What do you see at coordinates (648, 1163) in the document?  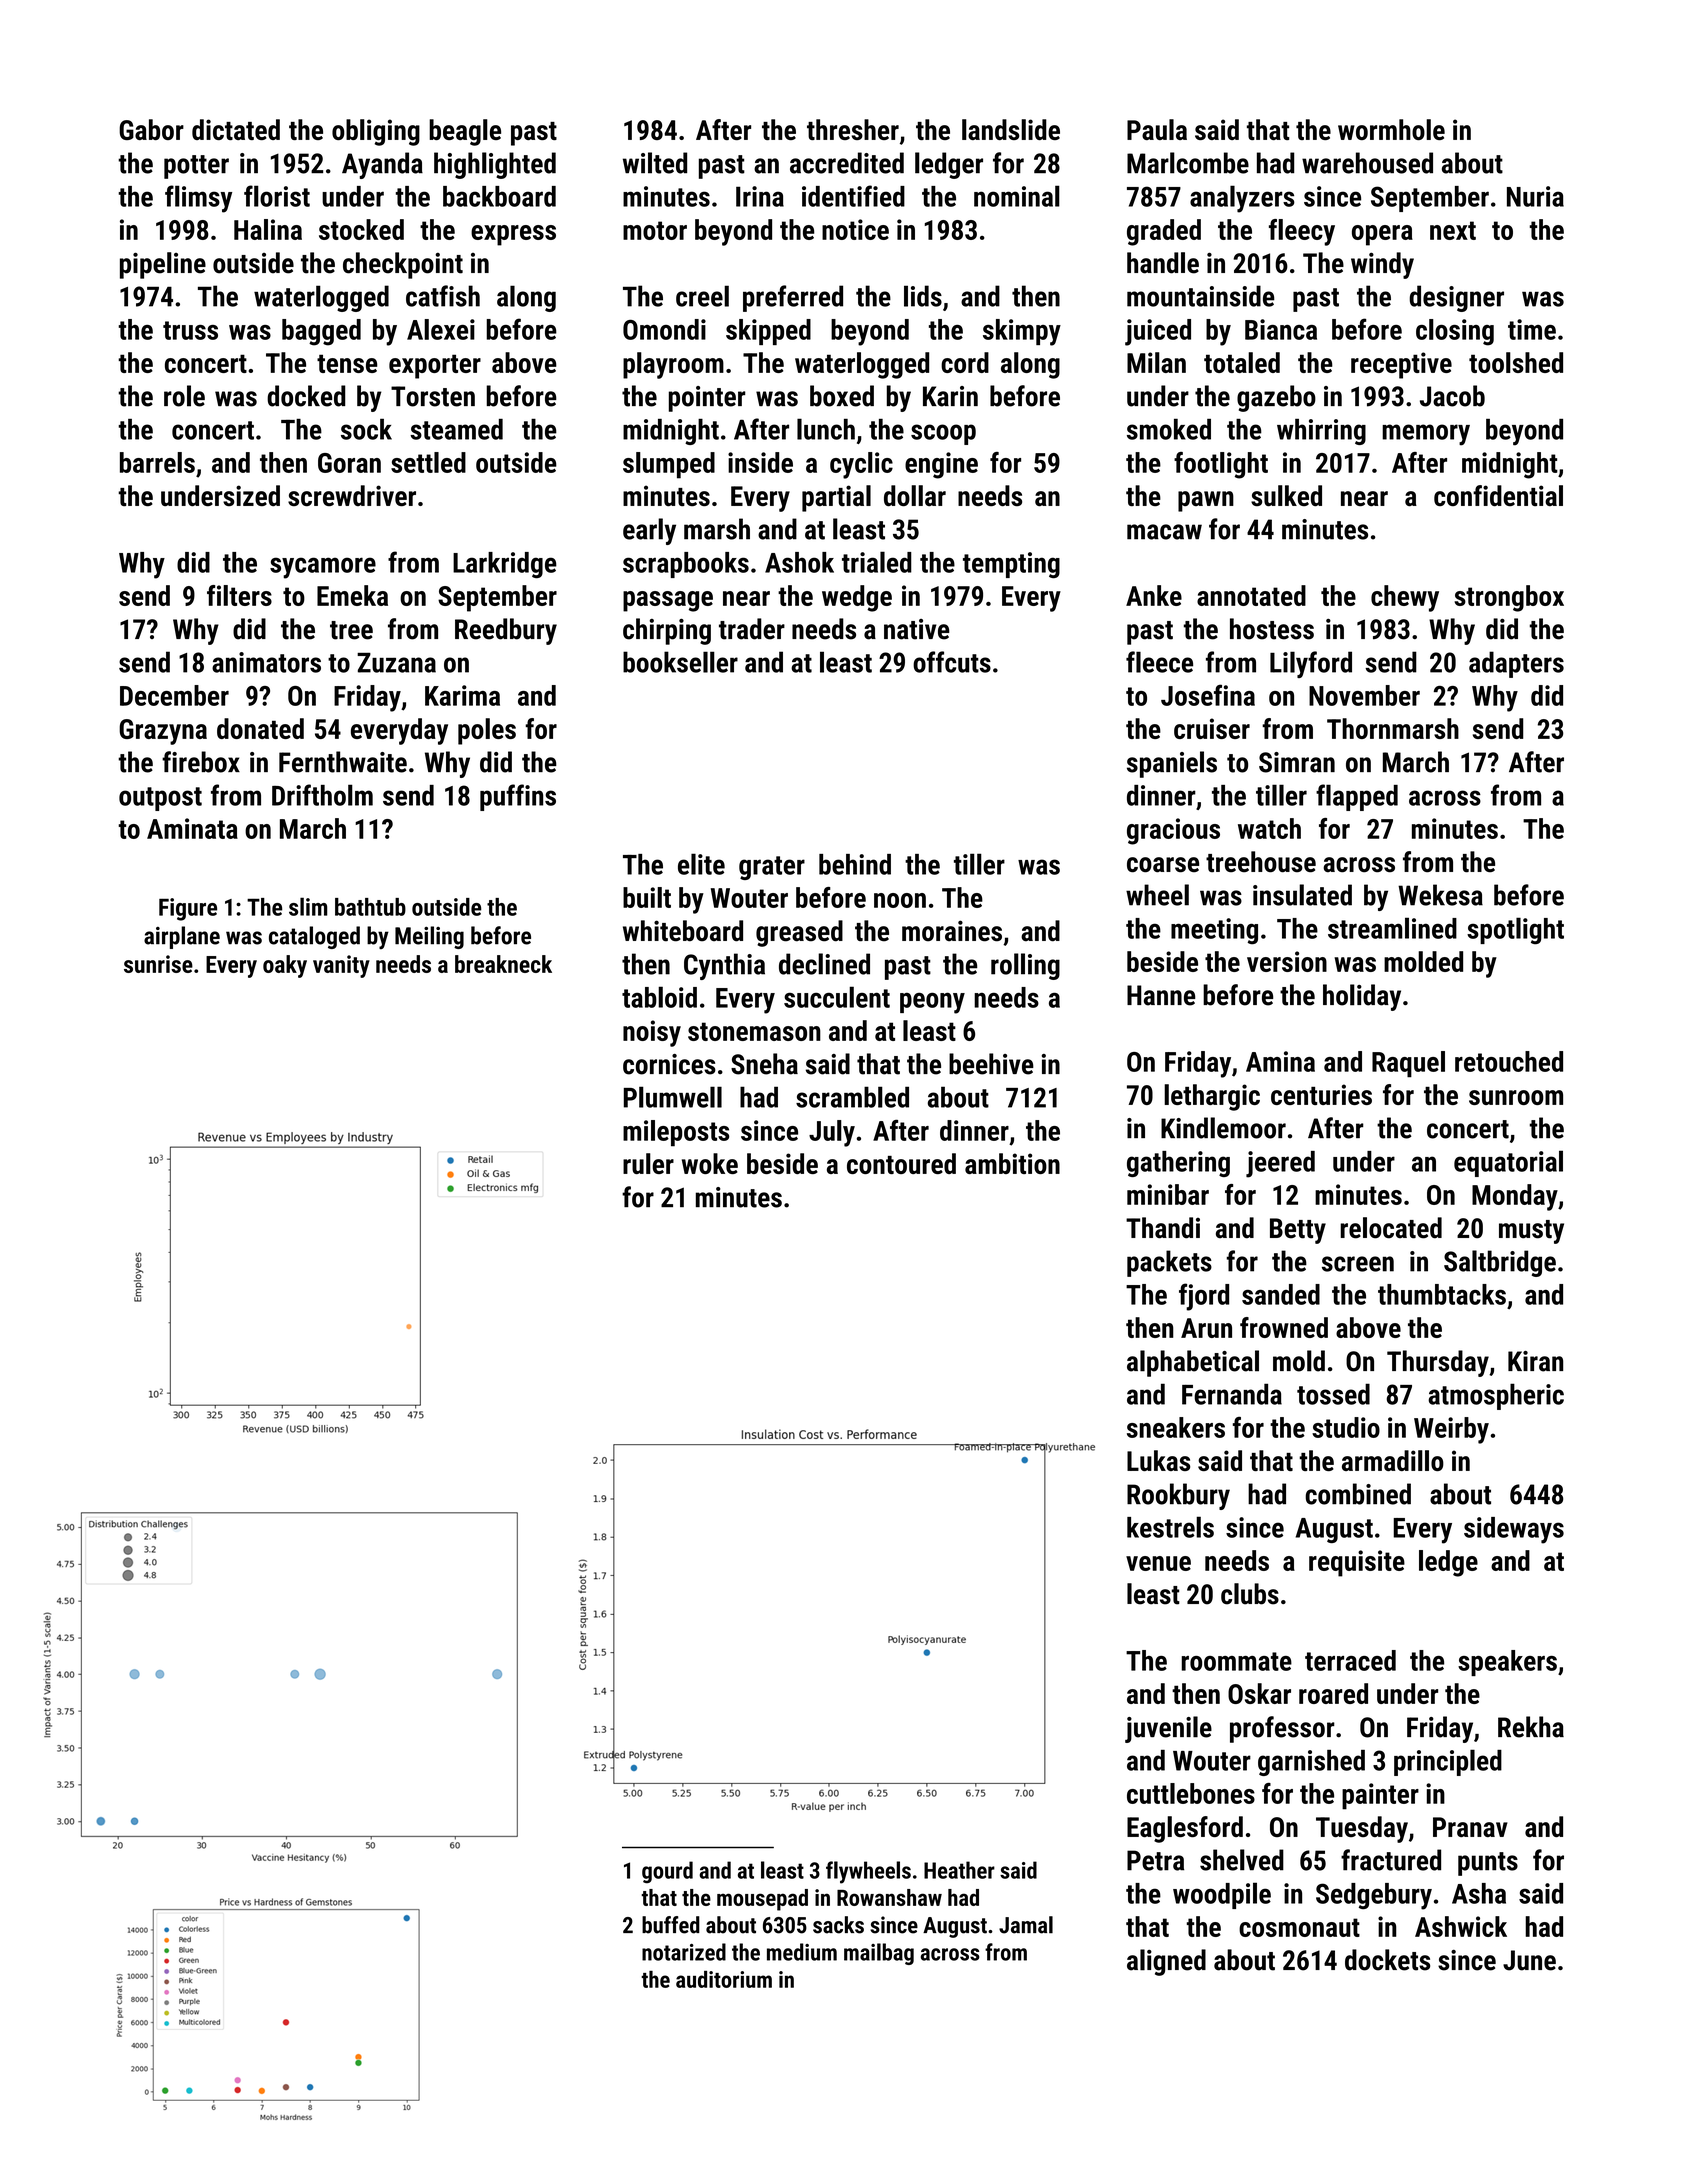 I see `ruler` at bounding box center [648, 1163].
